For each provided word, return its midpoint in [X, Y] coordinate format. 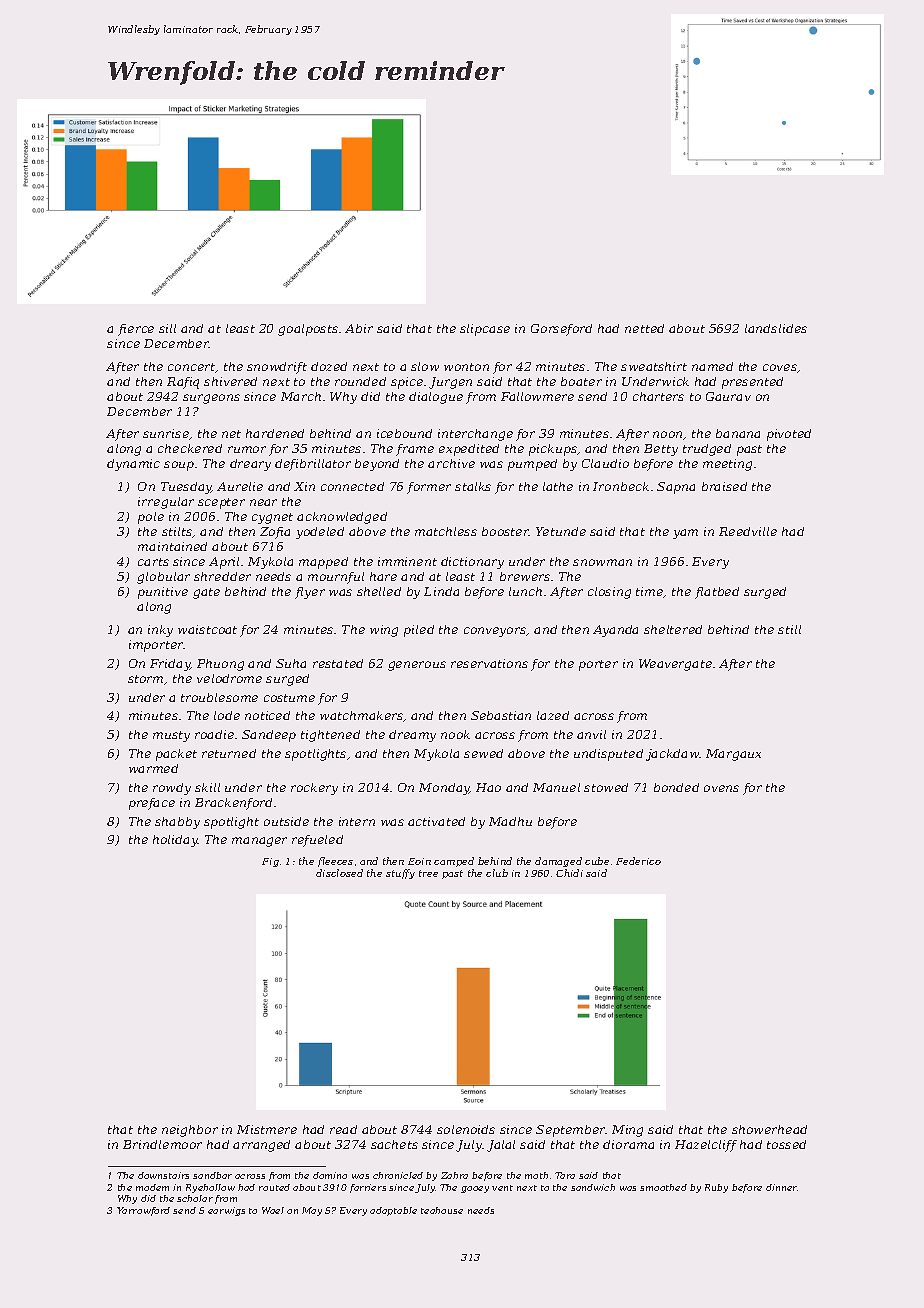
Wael [273, 1210]
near [263, 502]
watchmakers [362, 716]
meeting [727, 465]
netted [644, 328]
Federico [638, 861]
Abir [359, 328]
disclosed [339, 873]
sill [167, 328]
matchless [446, 531]
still [789, 629]
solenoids [466, 1129]
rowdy [172, 789]
